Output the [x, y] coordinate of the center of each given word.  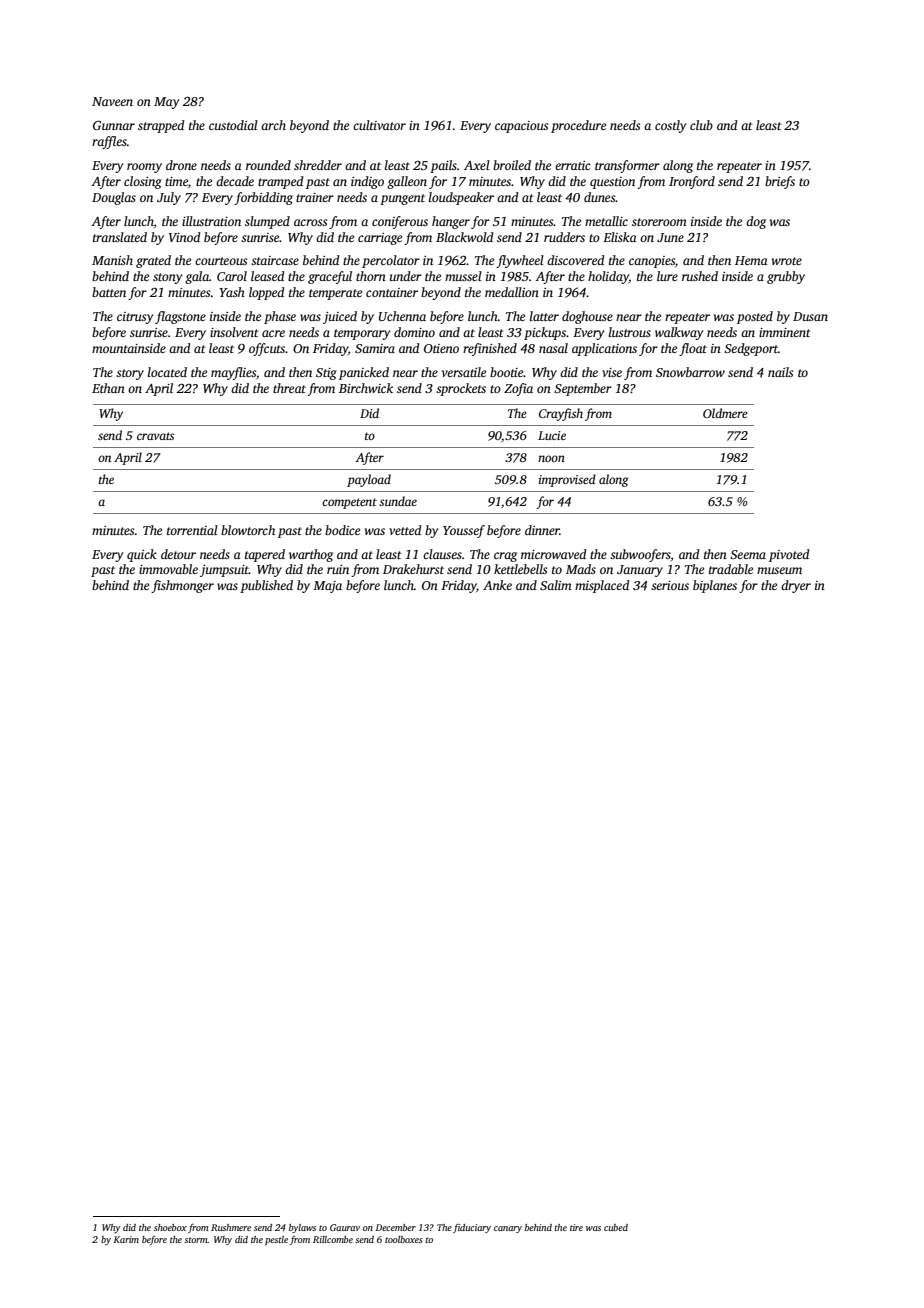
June [670, 237]
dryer [796, 586]
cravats [155, 436]
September [583, 389]
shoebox [170, 1227]
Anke [497, 585]
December [396, 1227]
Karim [126, 1239]
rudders [564, 237]
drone [181, 165]
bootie [507, 372]
